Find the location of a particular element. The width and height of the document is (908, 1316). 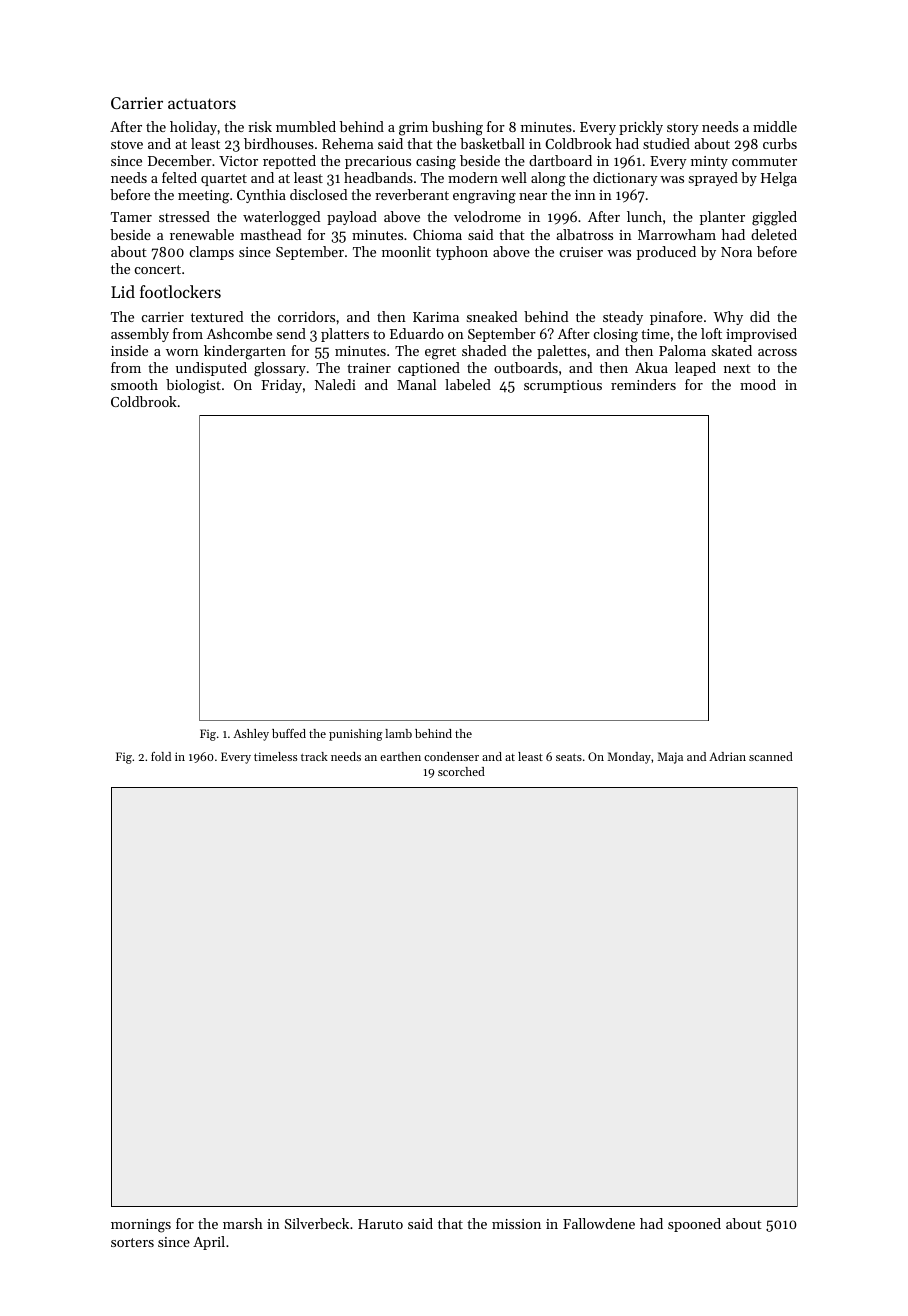

condenser is located at coordinates (451, 756).
